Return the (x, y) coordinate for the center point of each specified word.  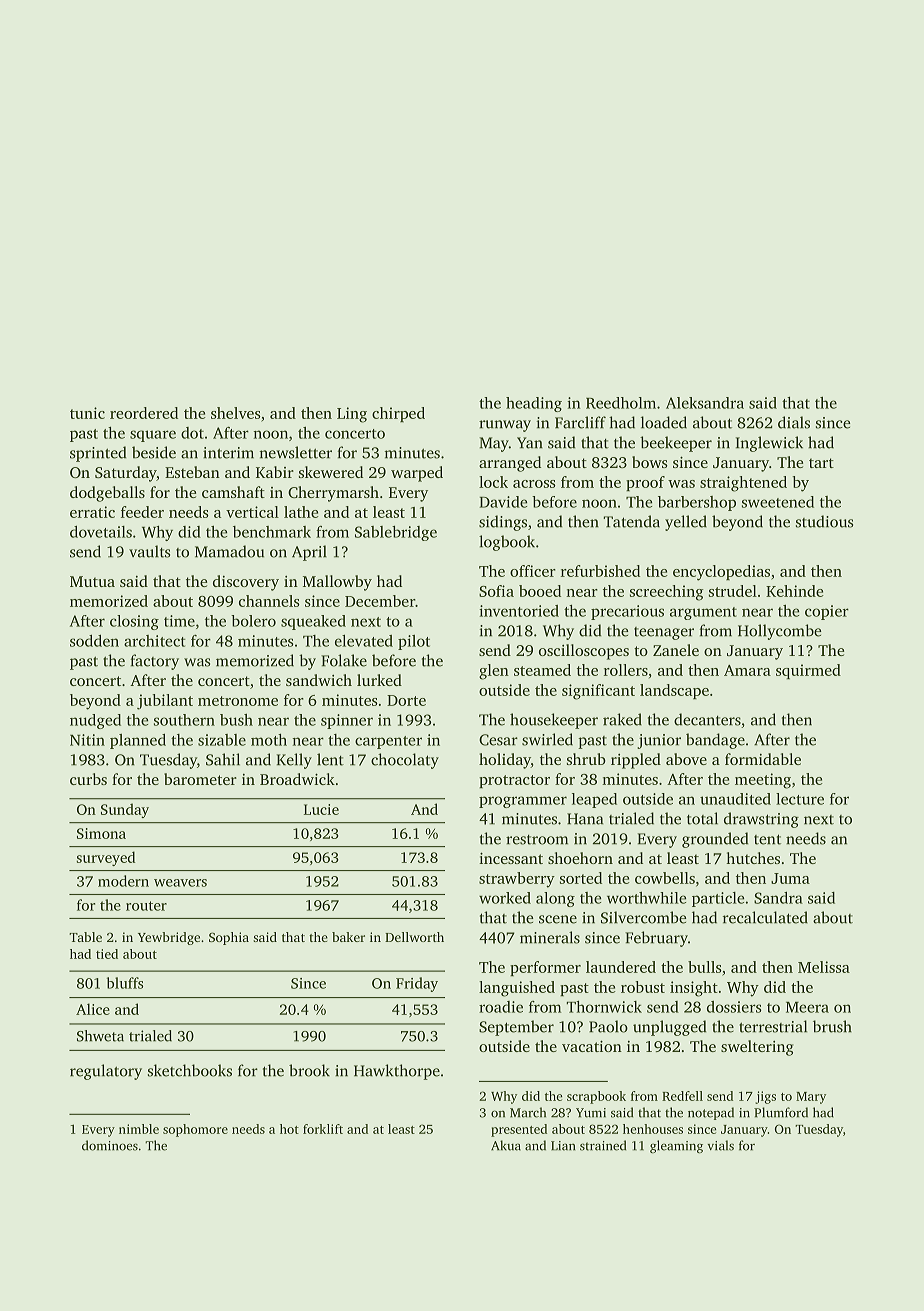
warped (417, 474)
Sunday (125, 810)
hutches (753, 858)
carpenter (388, 742)
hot (289, 1129)
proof (645, 483)
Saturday (126, 474)
